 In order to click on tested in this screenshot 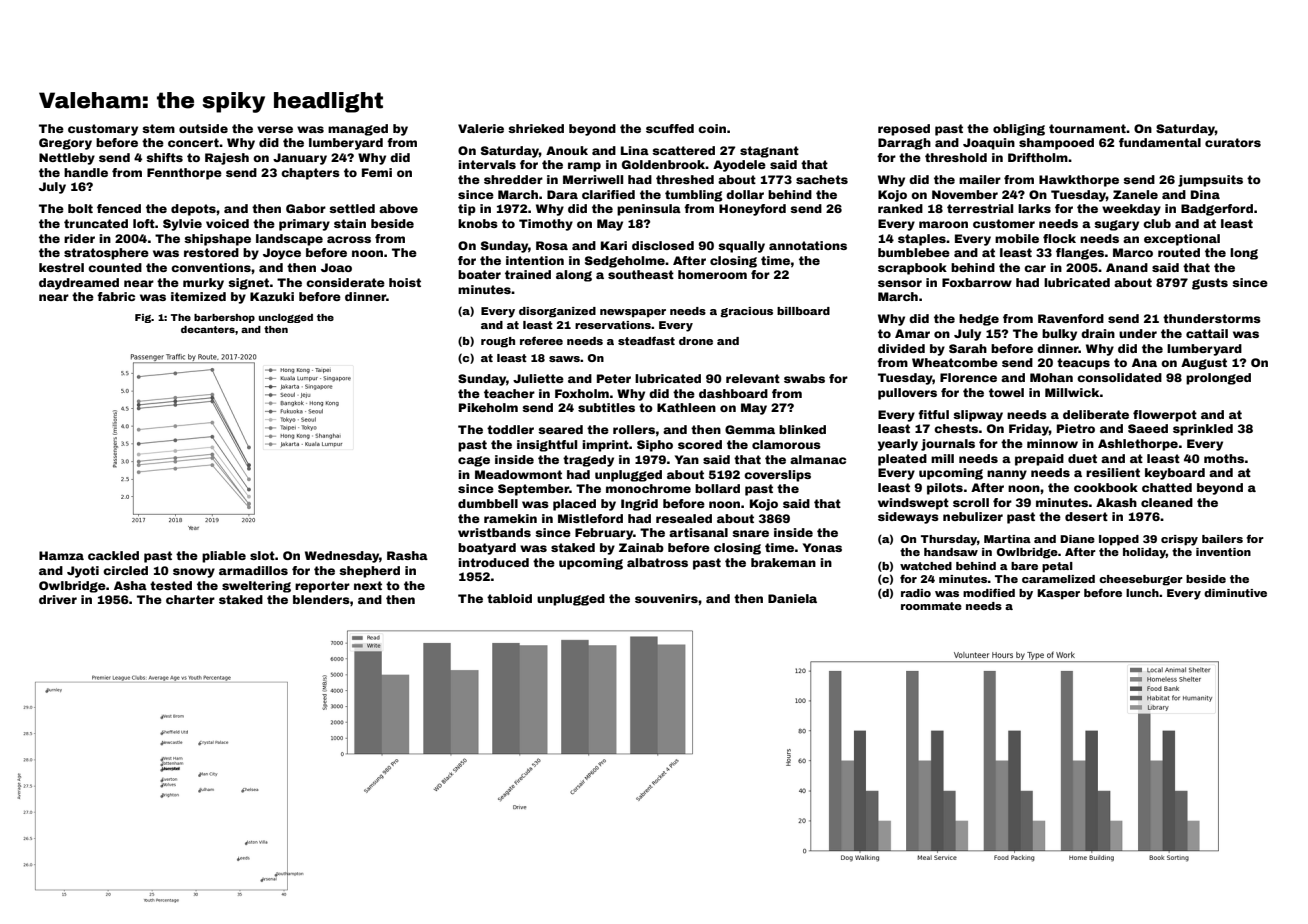, I will do `click(171, 585)`.
